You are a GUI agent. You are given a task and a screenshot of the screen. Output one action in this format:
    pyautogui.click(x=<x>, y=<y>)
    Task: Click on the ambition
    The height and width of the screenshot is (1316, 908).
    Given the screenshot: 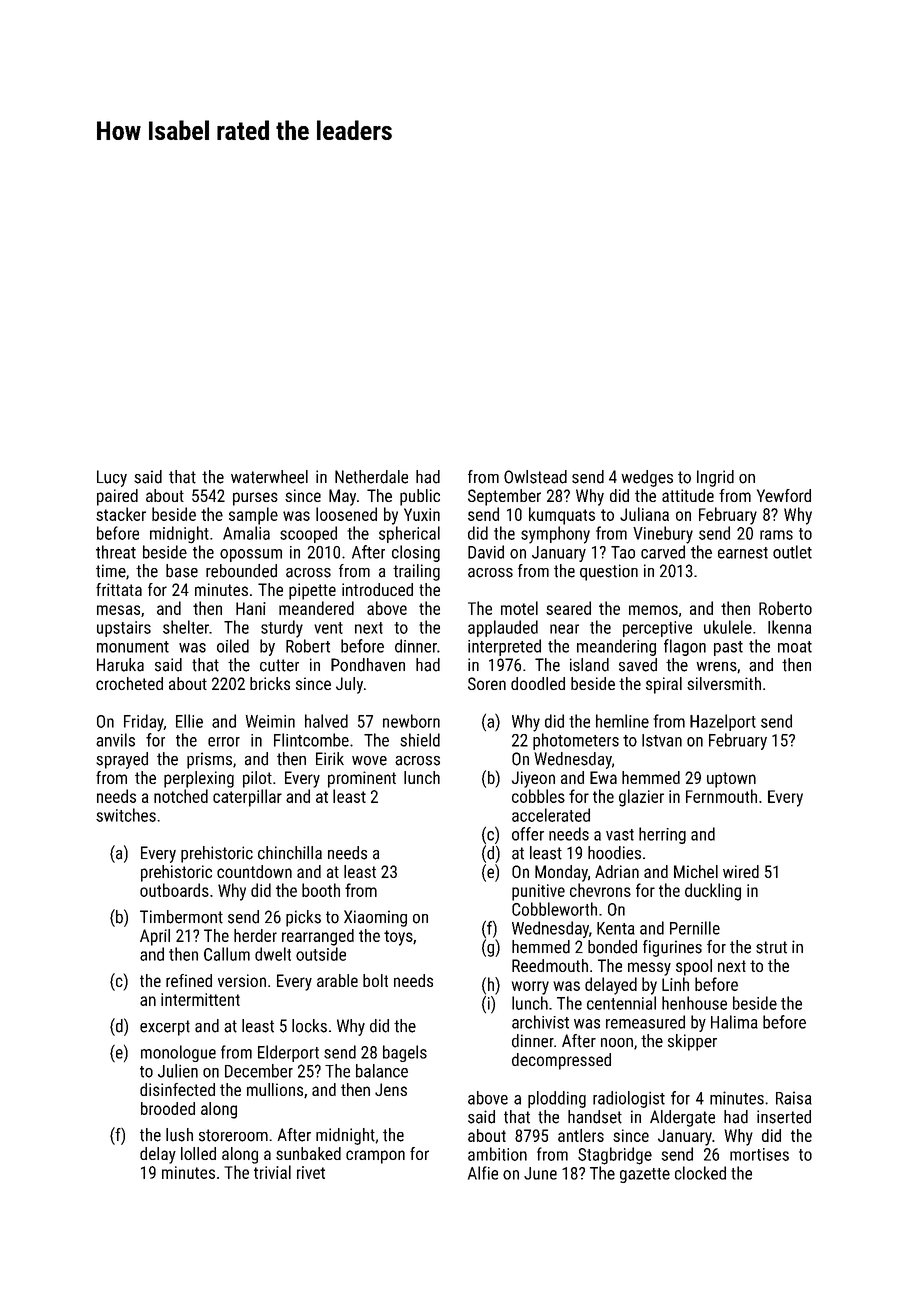 What is the action you would take?
    pyautogui.click(x=497, y=1154)
